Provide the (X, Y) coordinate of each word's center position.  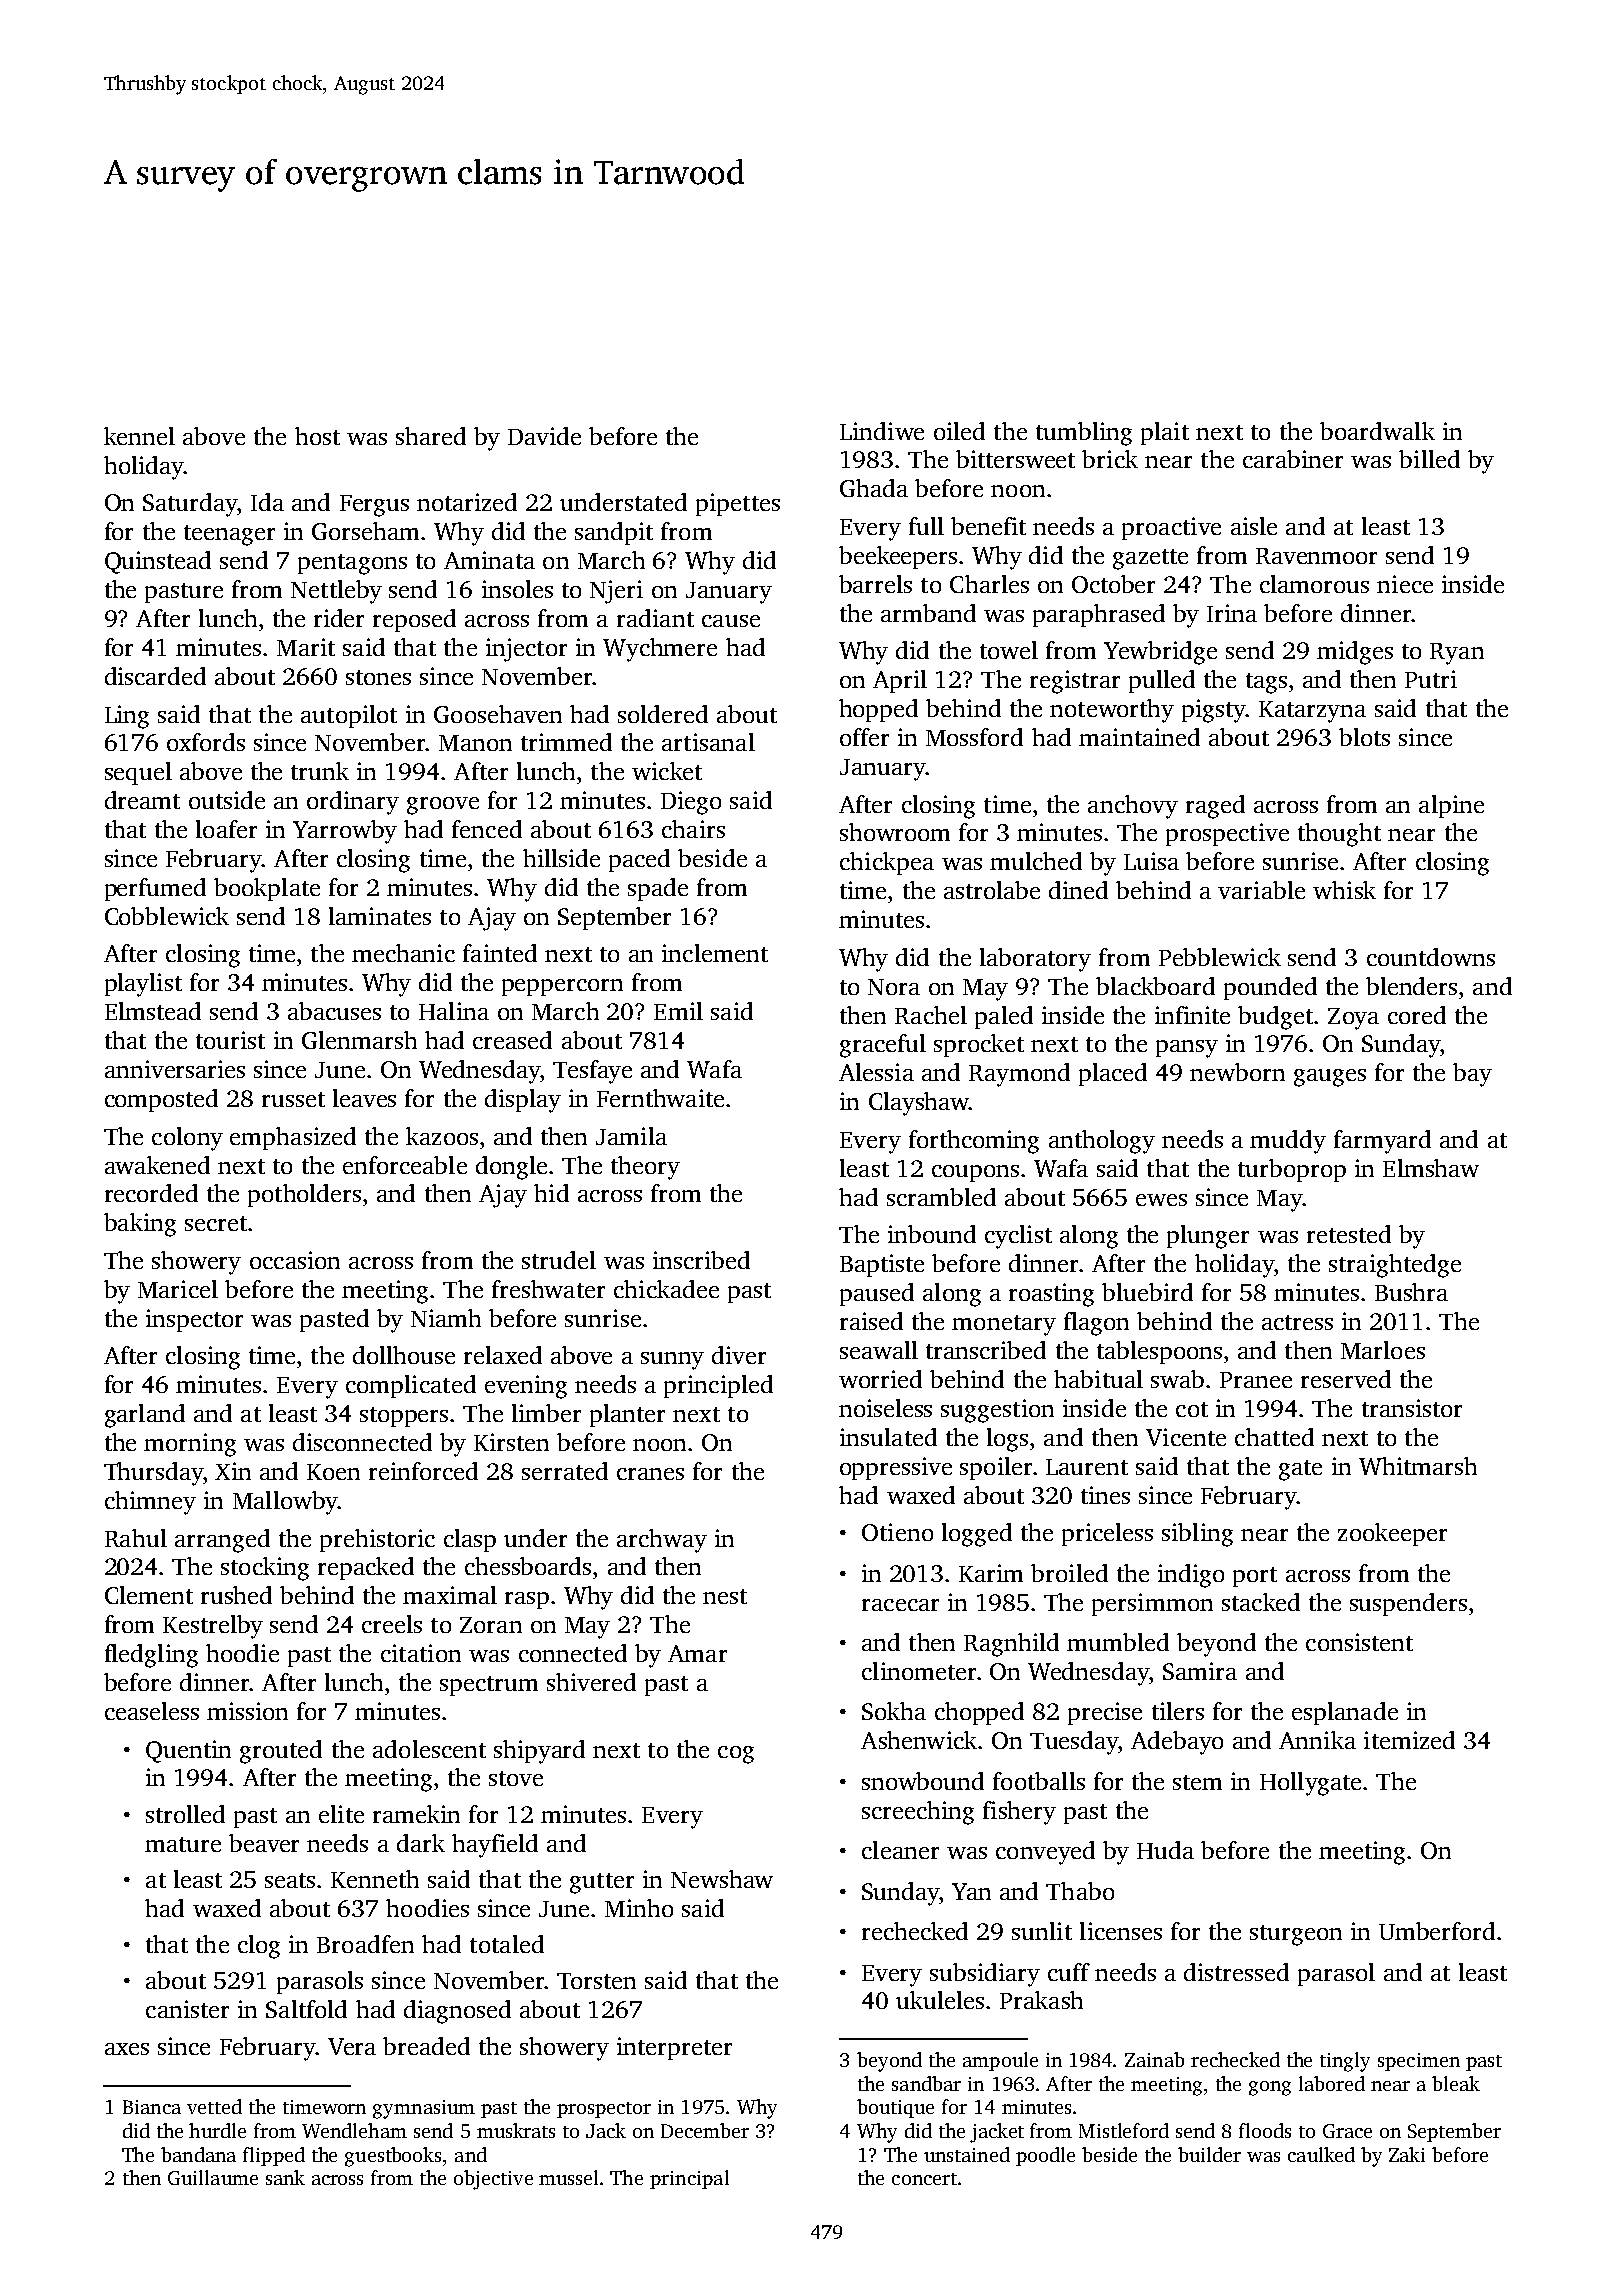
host (317, 436)
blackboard (1155, 986)
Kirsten (511, 1442)
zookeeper (1392, 1534)
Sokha (894, 1711)
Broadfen (365, 1944)
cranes (650, 1474)
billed (1429, 459)
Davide (544, 436)
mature (183, 1844)
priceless (1107, 1534)
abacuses (334, 1011)
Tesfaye (592, 1072)
